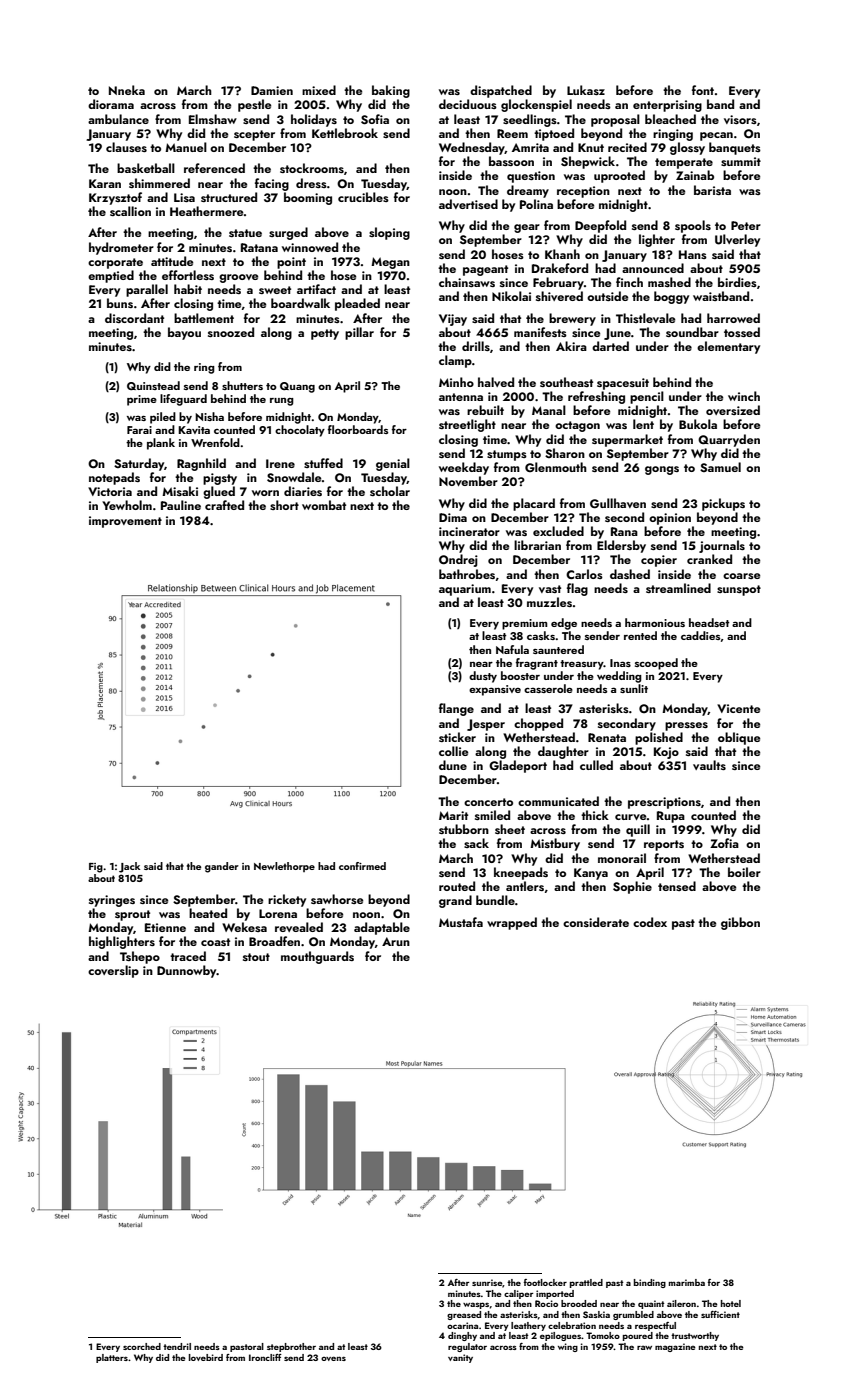 The height and width of the screenshot is (1400, 849). I want to click on flange, so click(456, 709).
